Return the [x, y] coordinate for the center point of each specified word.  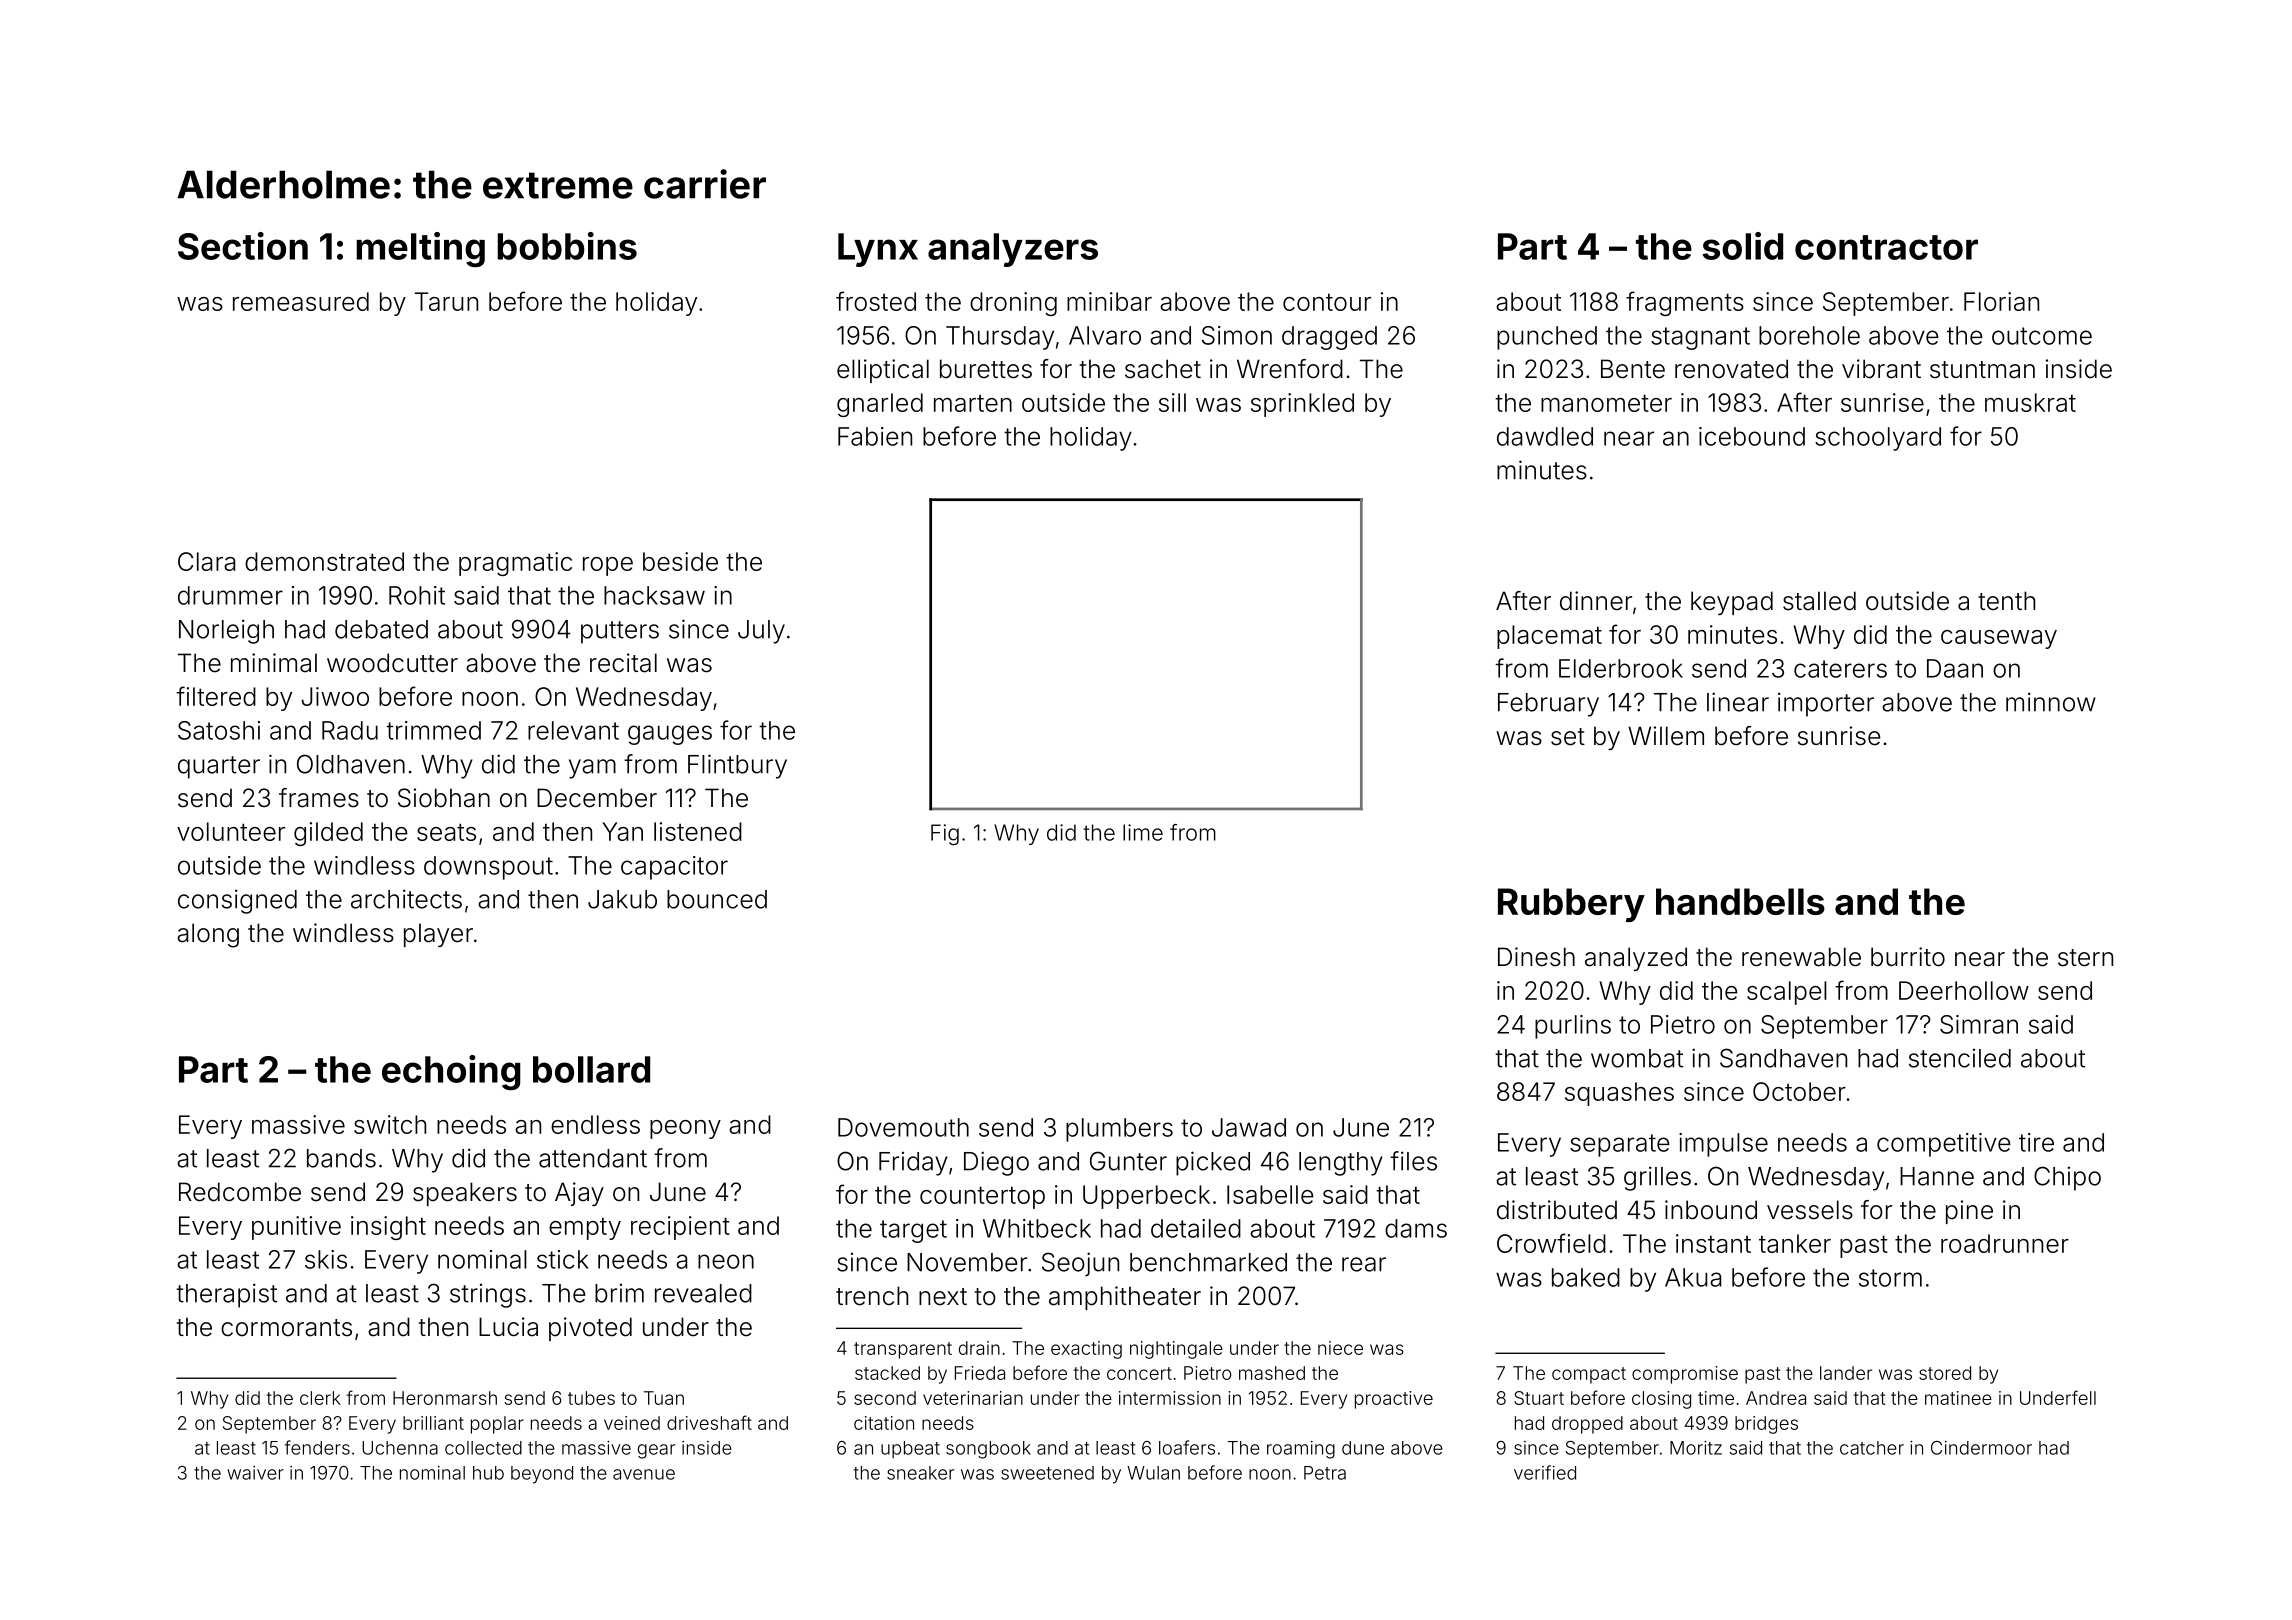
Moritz [1696, 1448]
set [1568, 737]
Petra [1325, 1473]
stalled [1819, 601]
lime [1143, 832]
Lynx [878, 250]
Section [243, 246]
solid [1742, 246]
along [208, 935]
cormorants [286, 1328]
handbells [1740, 901]
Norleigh [226, 631]
